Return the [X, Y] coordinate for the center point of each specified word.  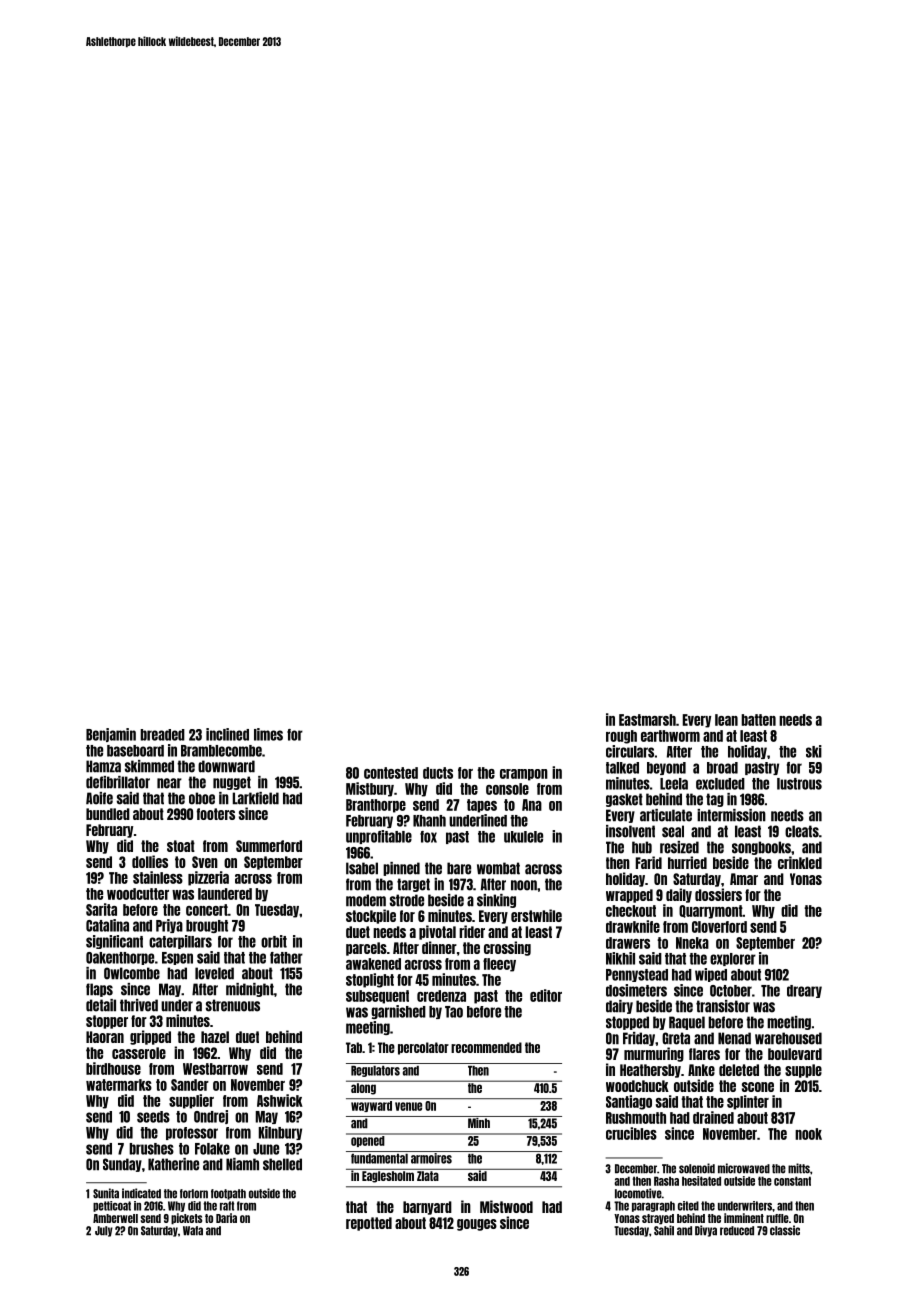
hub [642, 847]
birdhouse [113, 1068]
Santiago [629, 1102]
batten [758, 720]
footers [216, 814]
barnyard [427, 1208]
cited [688, 1206]
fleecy [499, 965]
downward [226, 766]
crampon [524, 775]
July [104, 1231]
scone [758, 1087]
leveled [214, 973]
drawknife [633, 926]
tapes [482, 806]
